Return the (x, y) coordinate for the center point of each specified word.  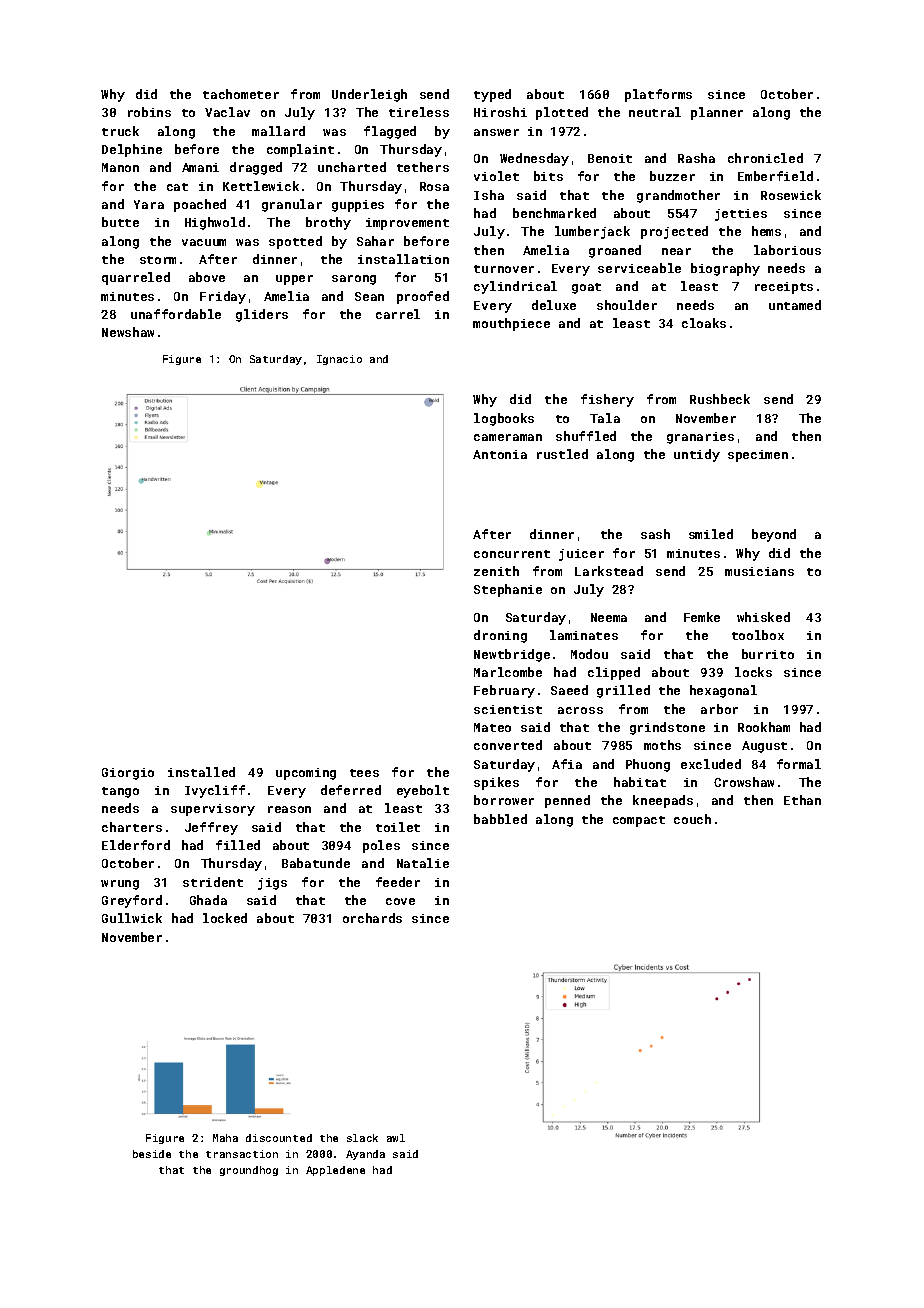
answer (496, 132)
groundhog (249, 1171)
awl (396, 1138)
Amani (200, 167)
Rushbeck (720, 399)
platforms (658, 95)
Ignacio (339, 360)
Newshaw (128, 332)
